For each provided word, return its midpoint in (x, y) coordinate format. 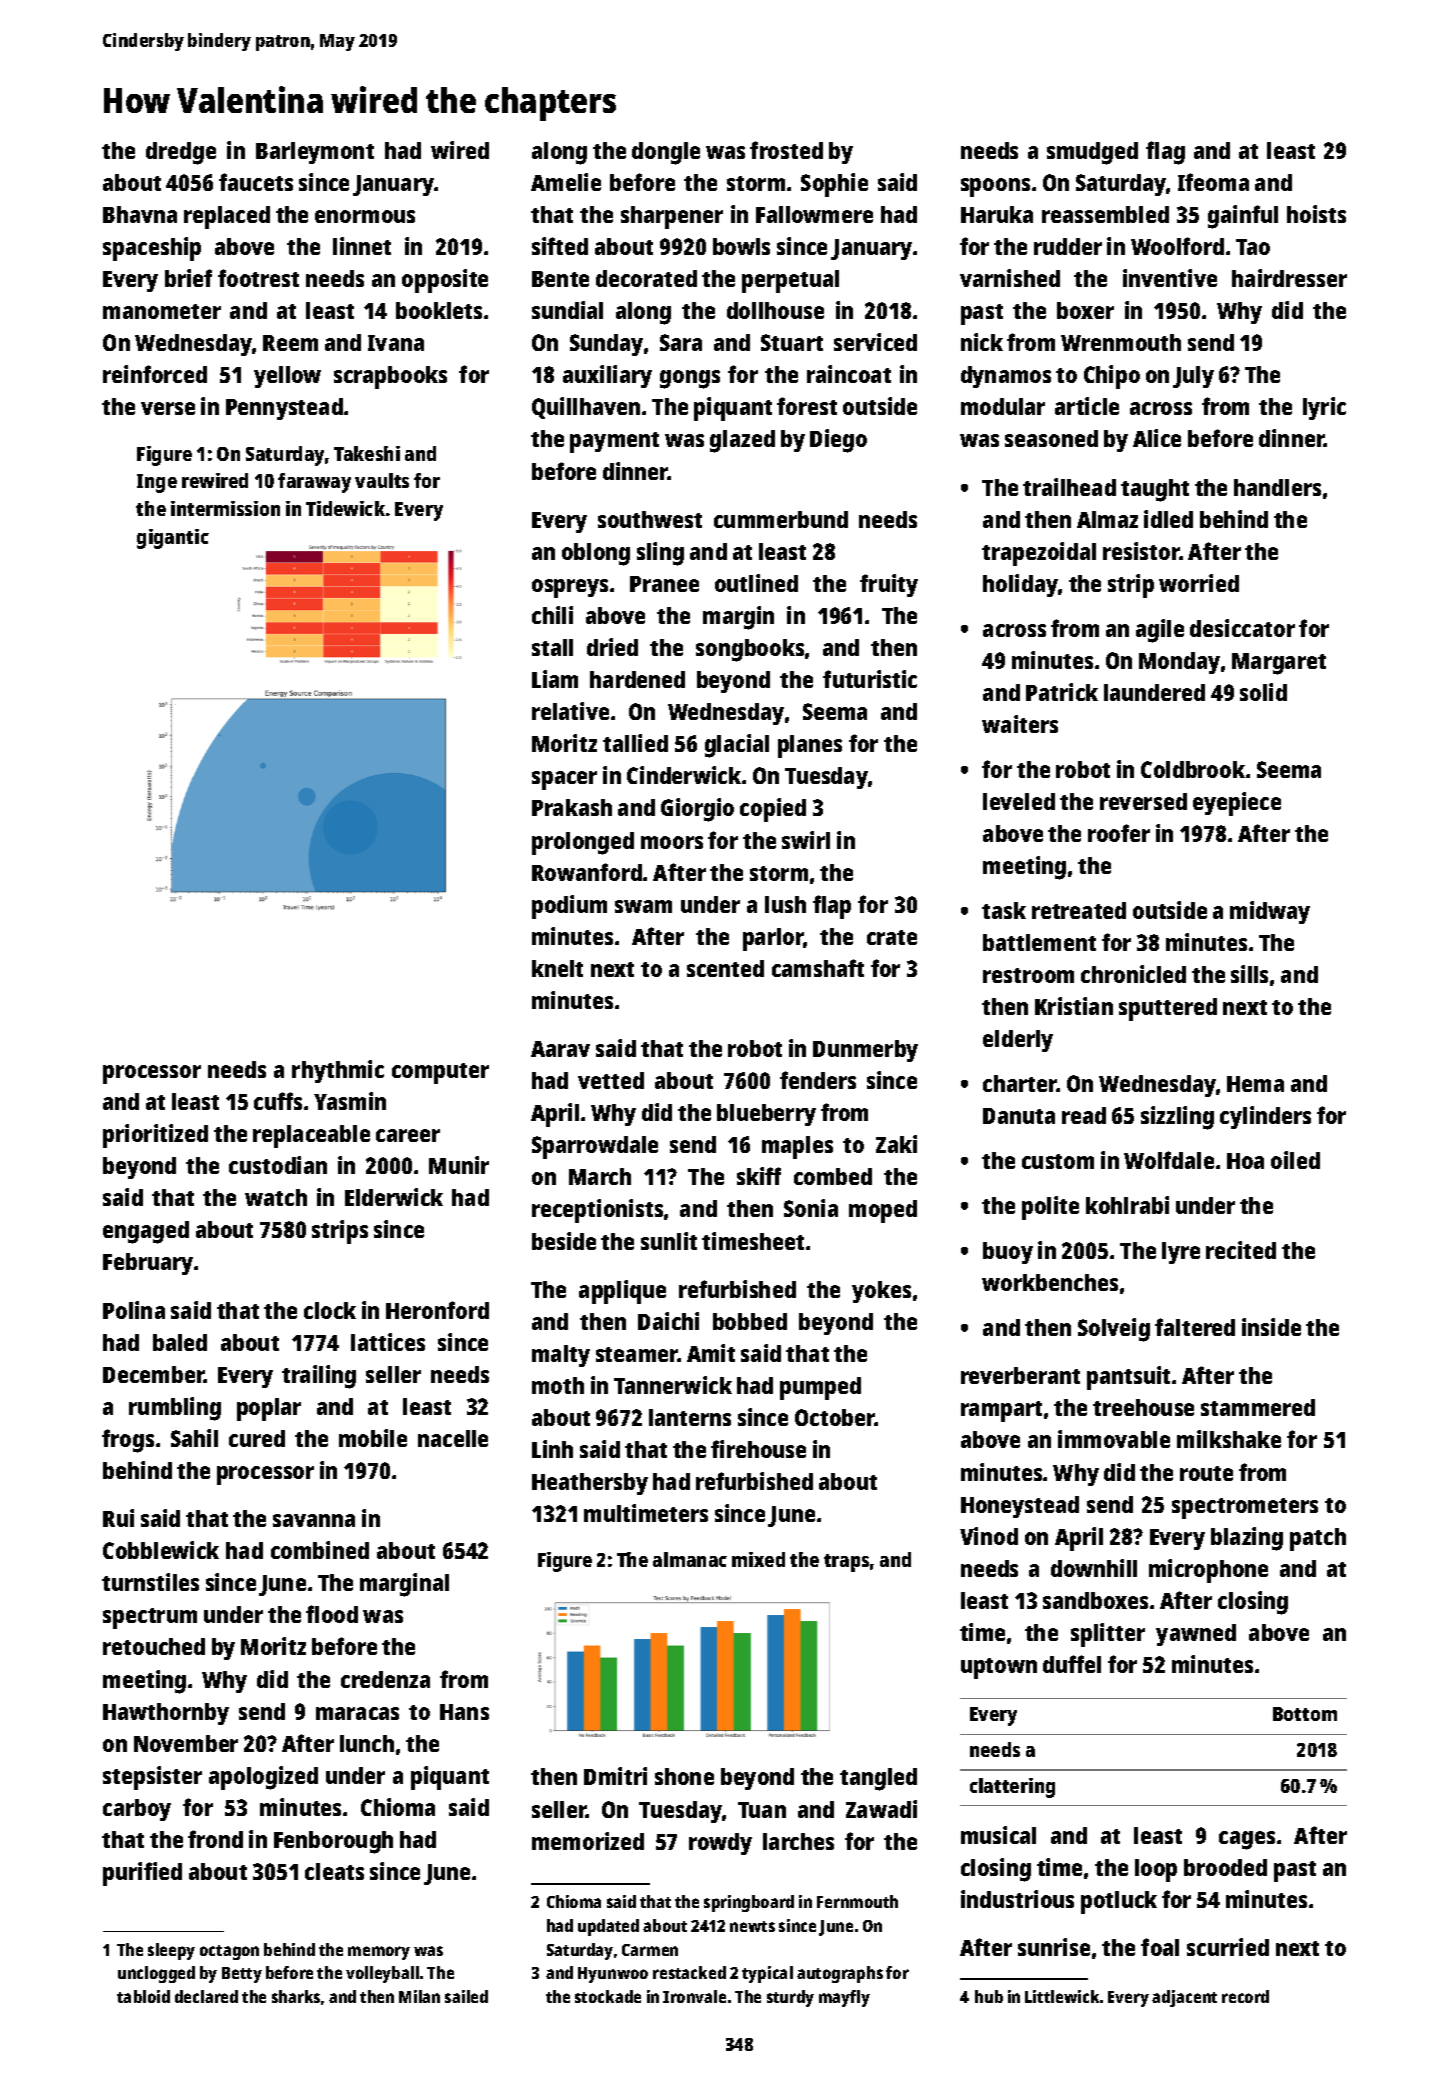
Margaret (1279, 664)
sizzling (1177, 1118)
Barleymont (315, 153)
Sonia (811, 1208)
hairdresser (1289, 278)
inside (1271, 1327)
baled (180, 1342)
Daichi (668, 1321)
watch (276, 1197)
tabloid (143, 1996)
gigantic (173, 539)
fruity (889, 585)
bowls (741, 246)
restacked (689, 1972)
